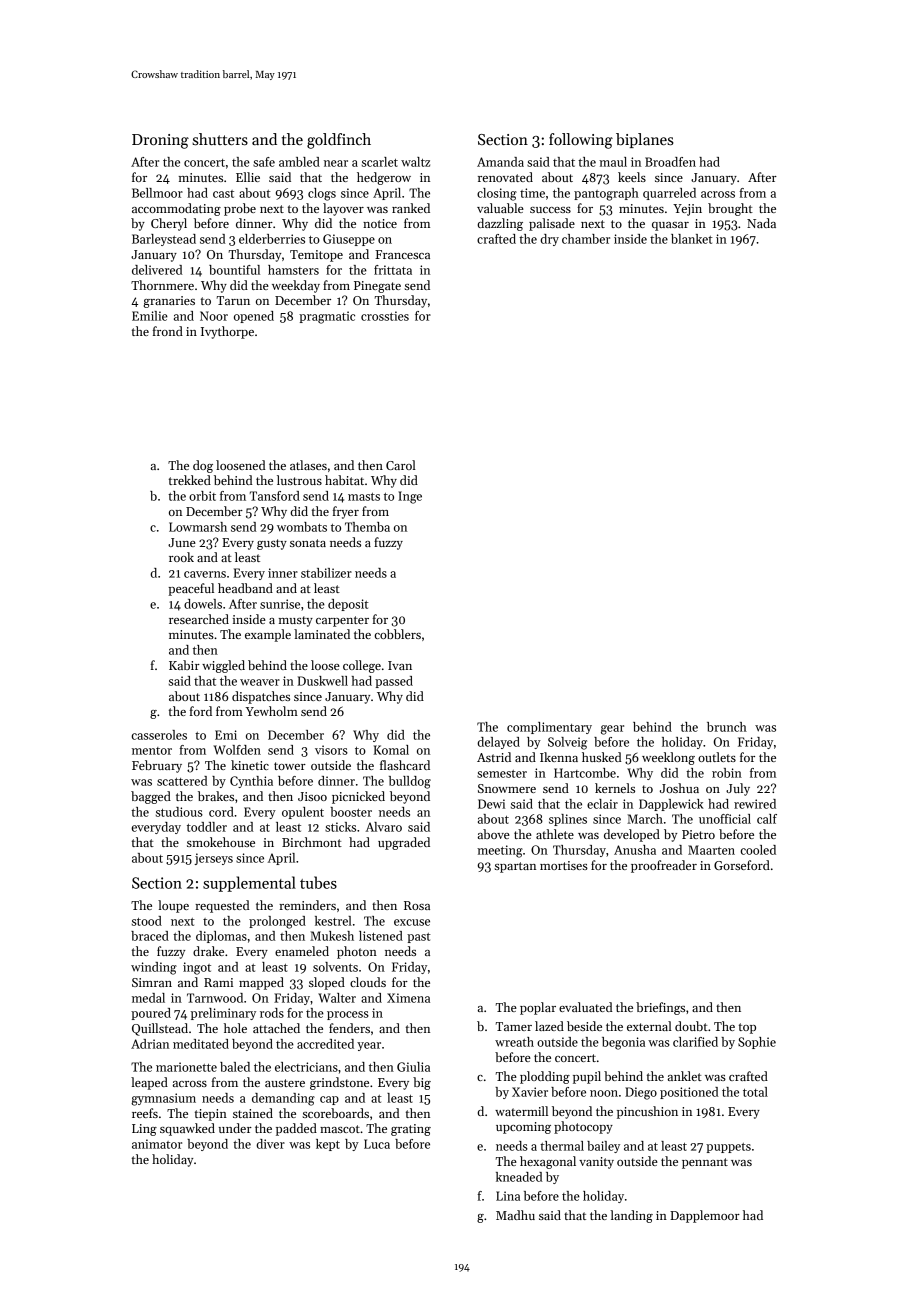  I want to click on Droning, so click(160, 141).
